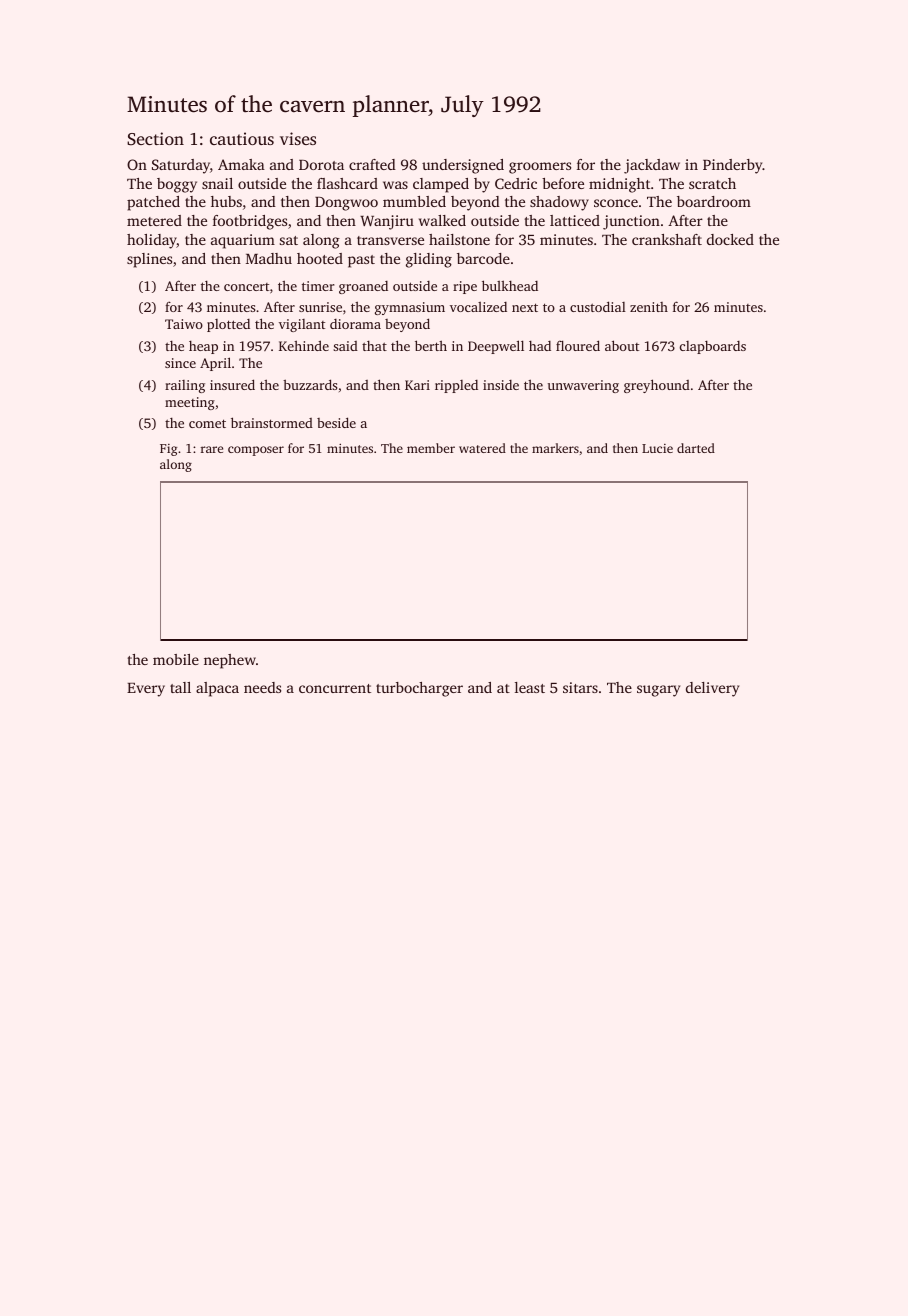 Image resolution: width=908 pixels, height=1316 pixels. What do you see at coordinates (712, 689) in the screenshot?
I see `delivery` at bounding box center [712, 689].
